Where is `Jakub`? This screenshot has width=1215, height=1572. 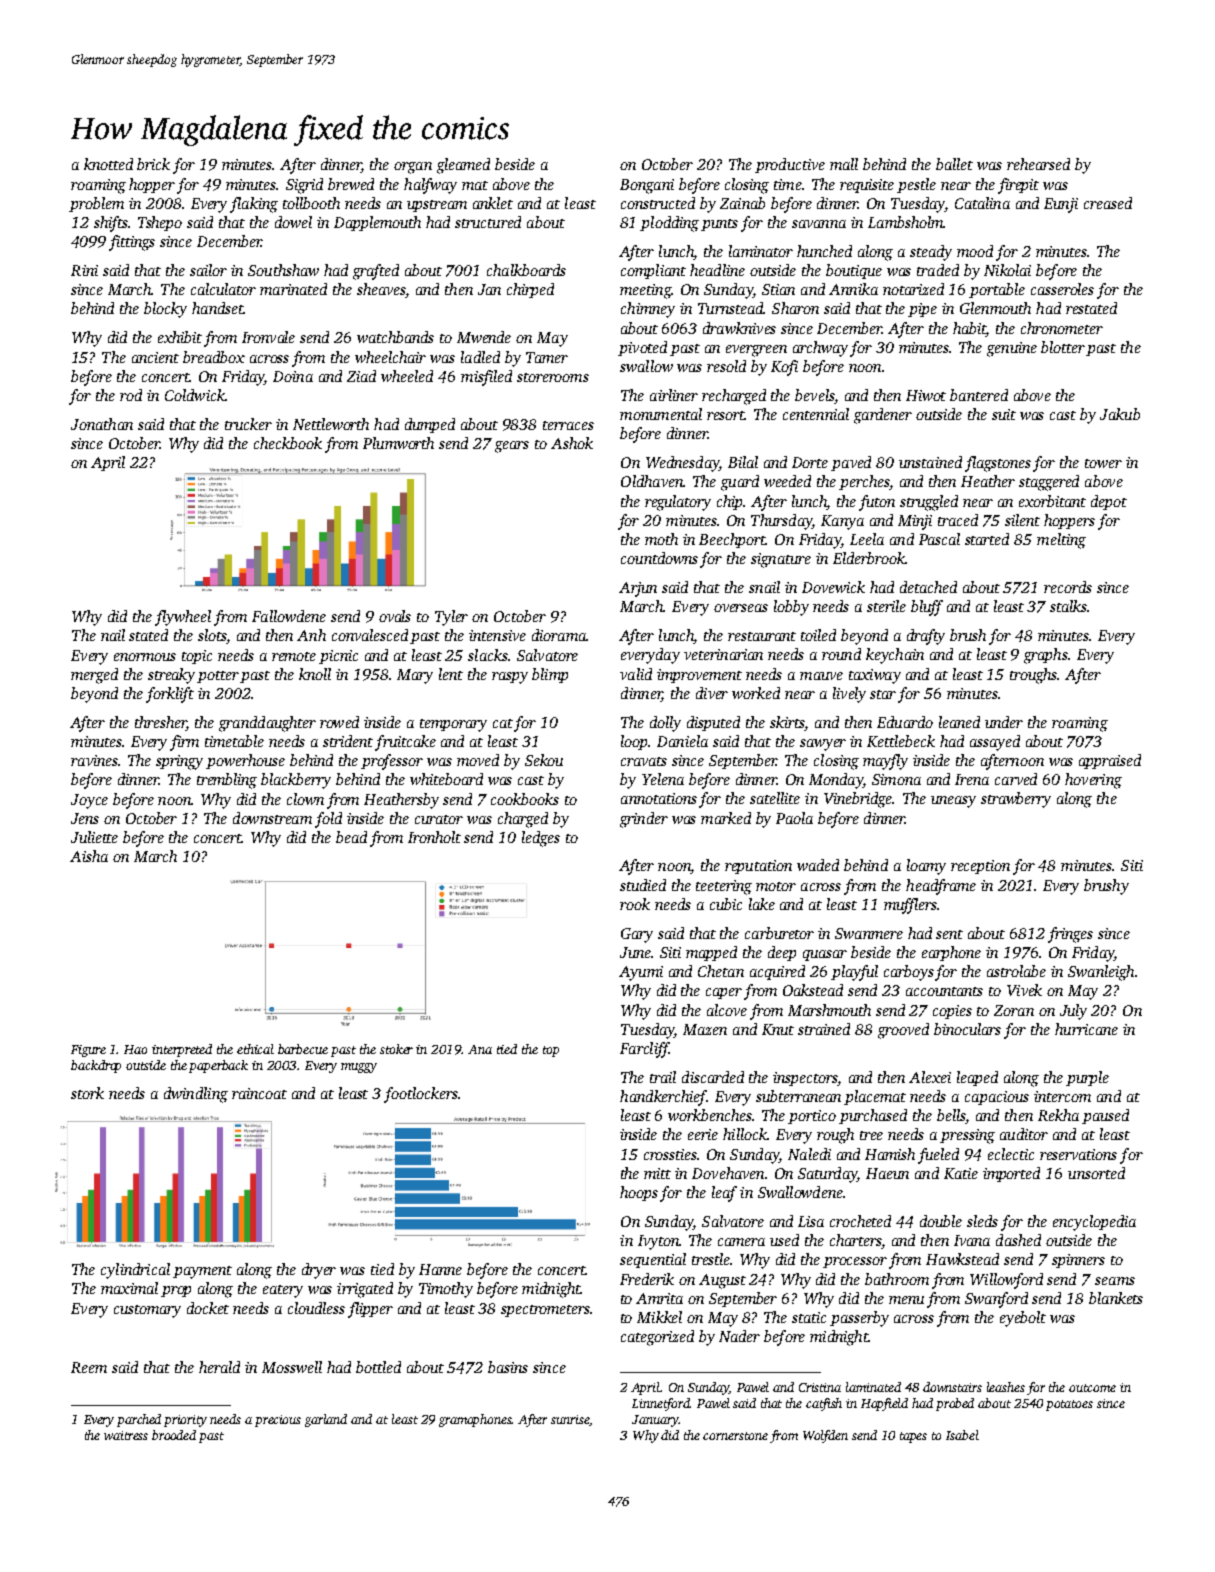
Jakub is located at coordinates (1120, 414).
